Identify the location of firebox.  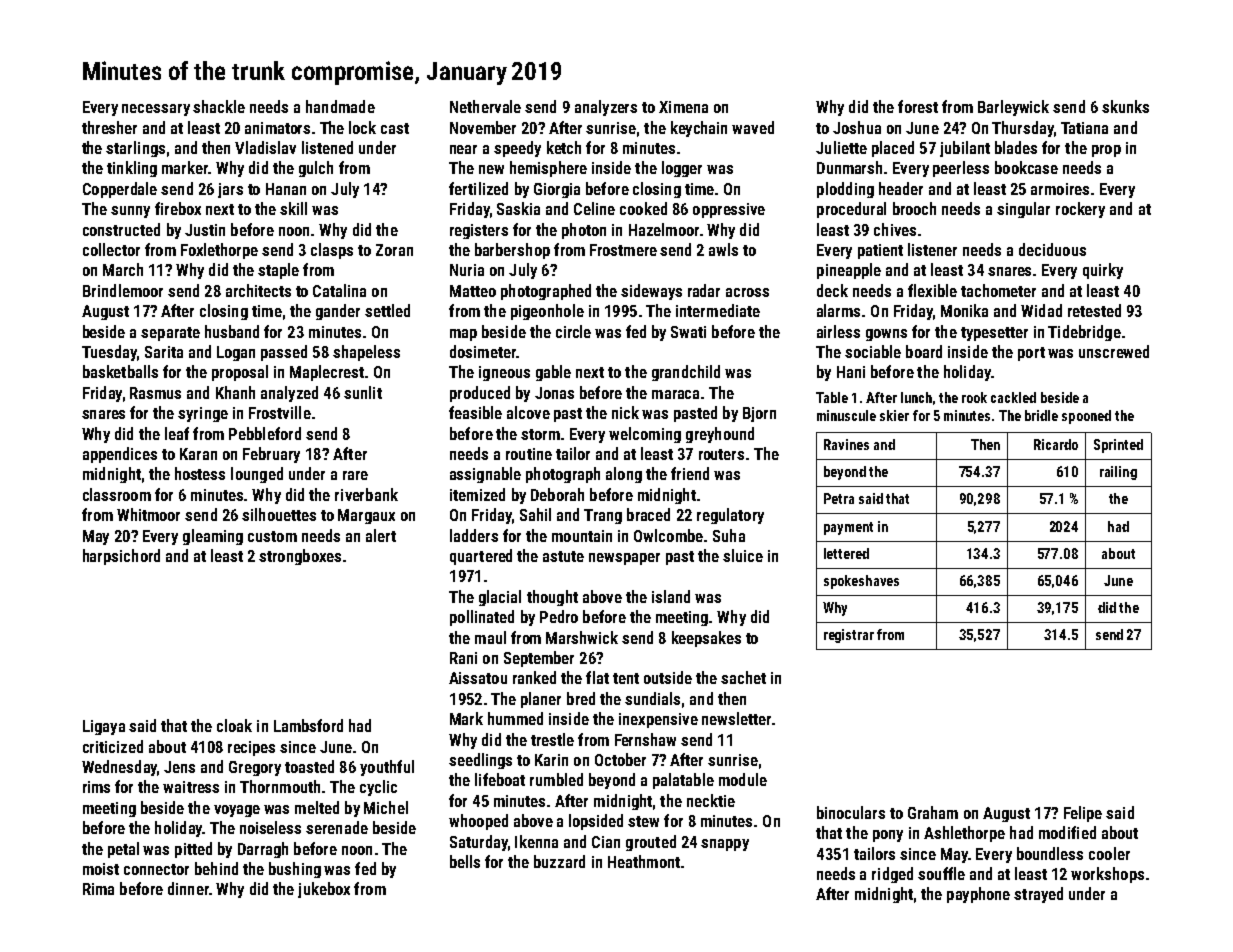
(178, 208).
